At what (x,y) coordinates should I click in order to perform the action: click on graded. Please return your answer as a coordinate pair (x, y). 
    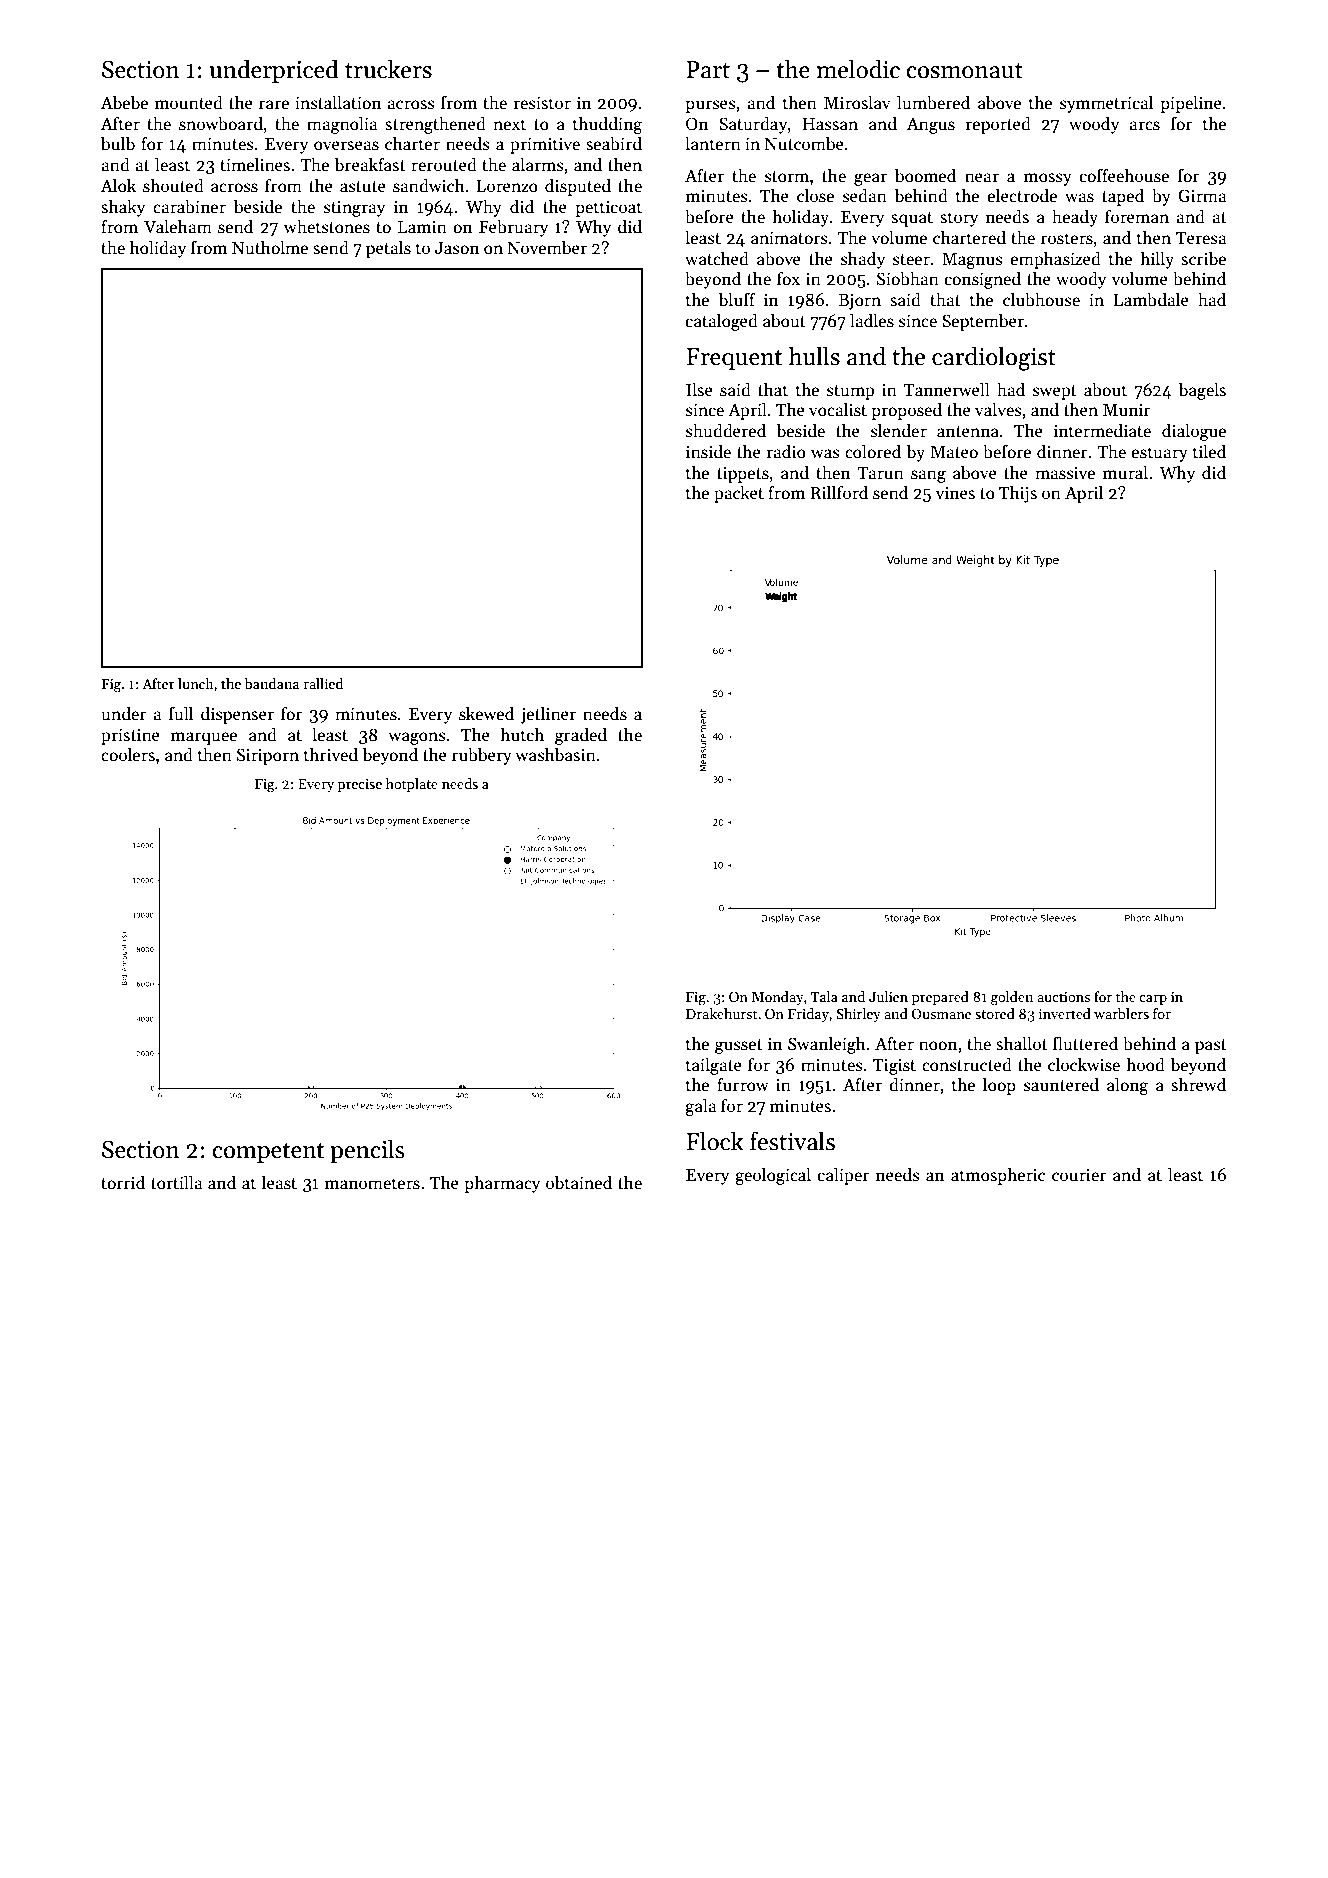
    Looking at the image, I should click on (581, 736).
